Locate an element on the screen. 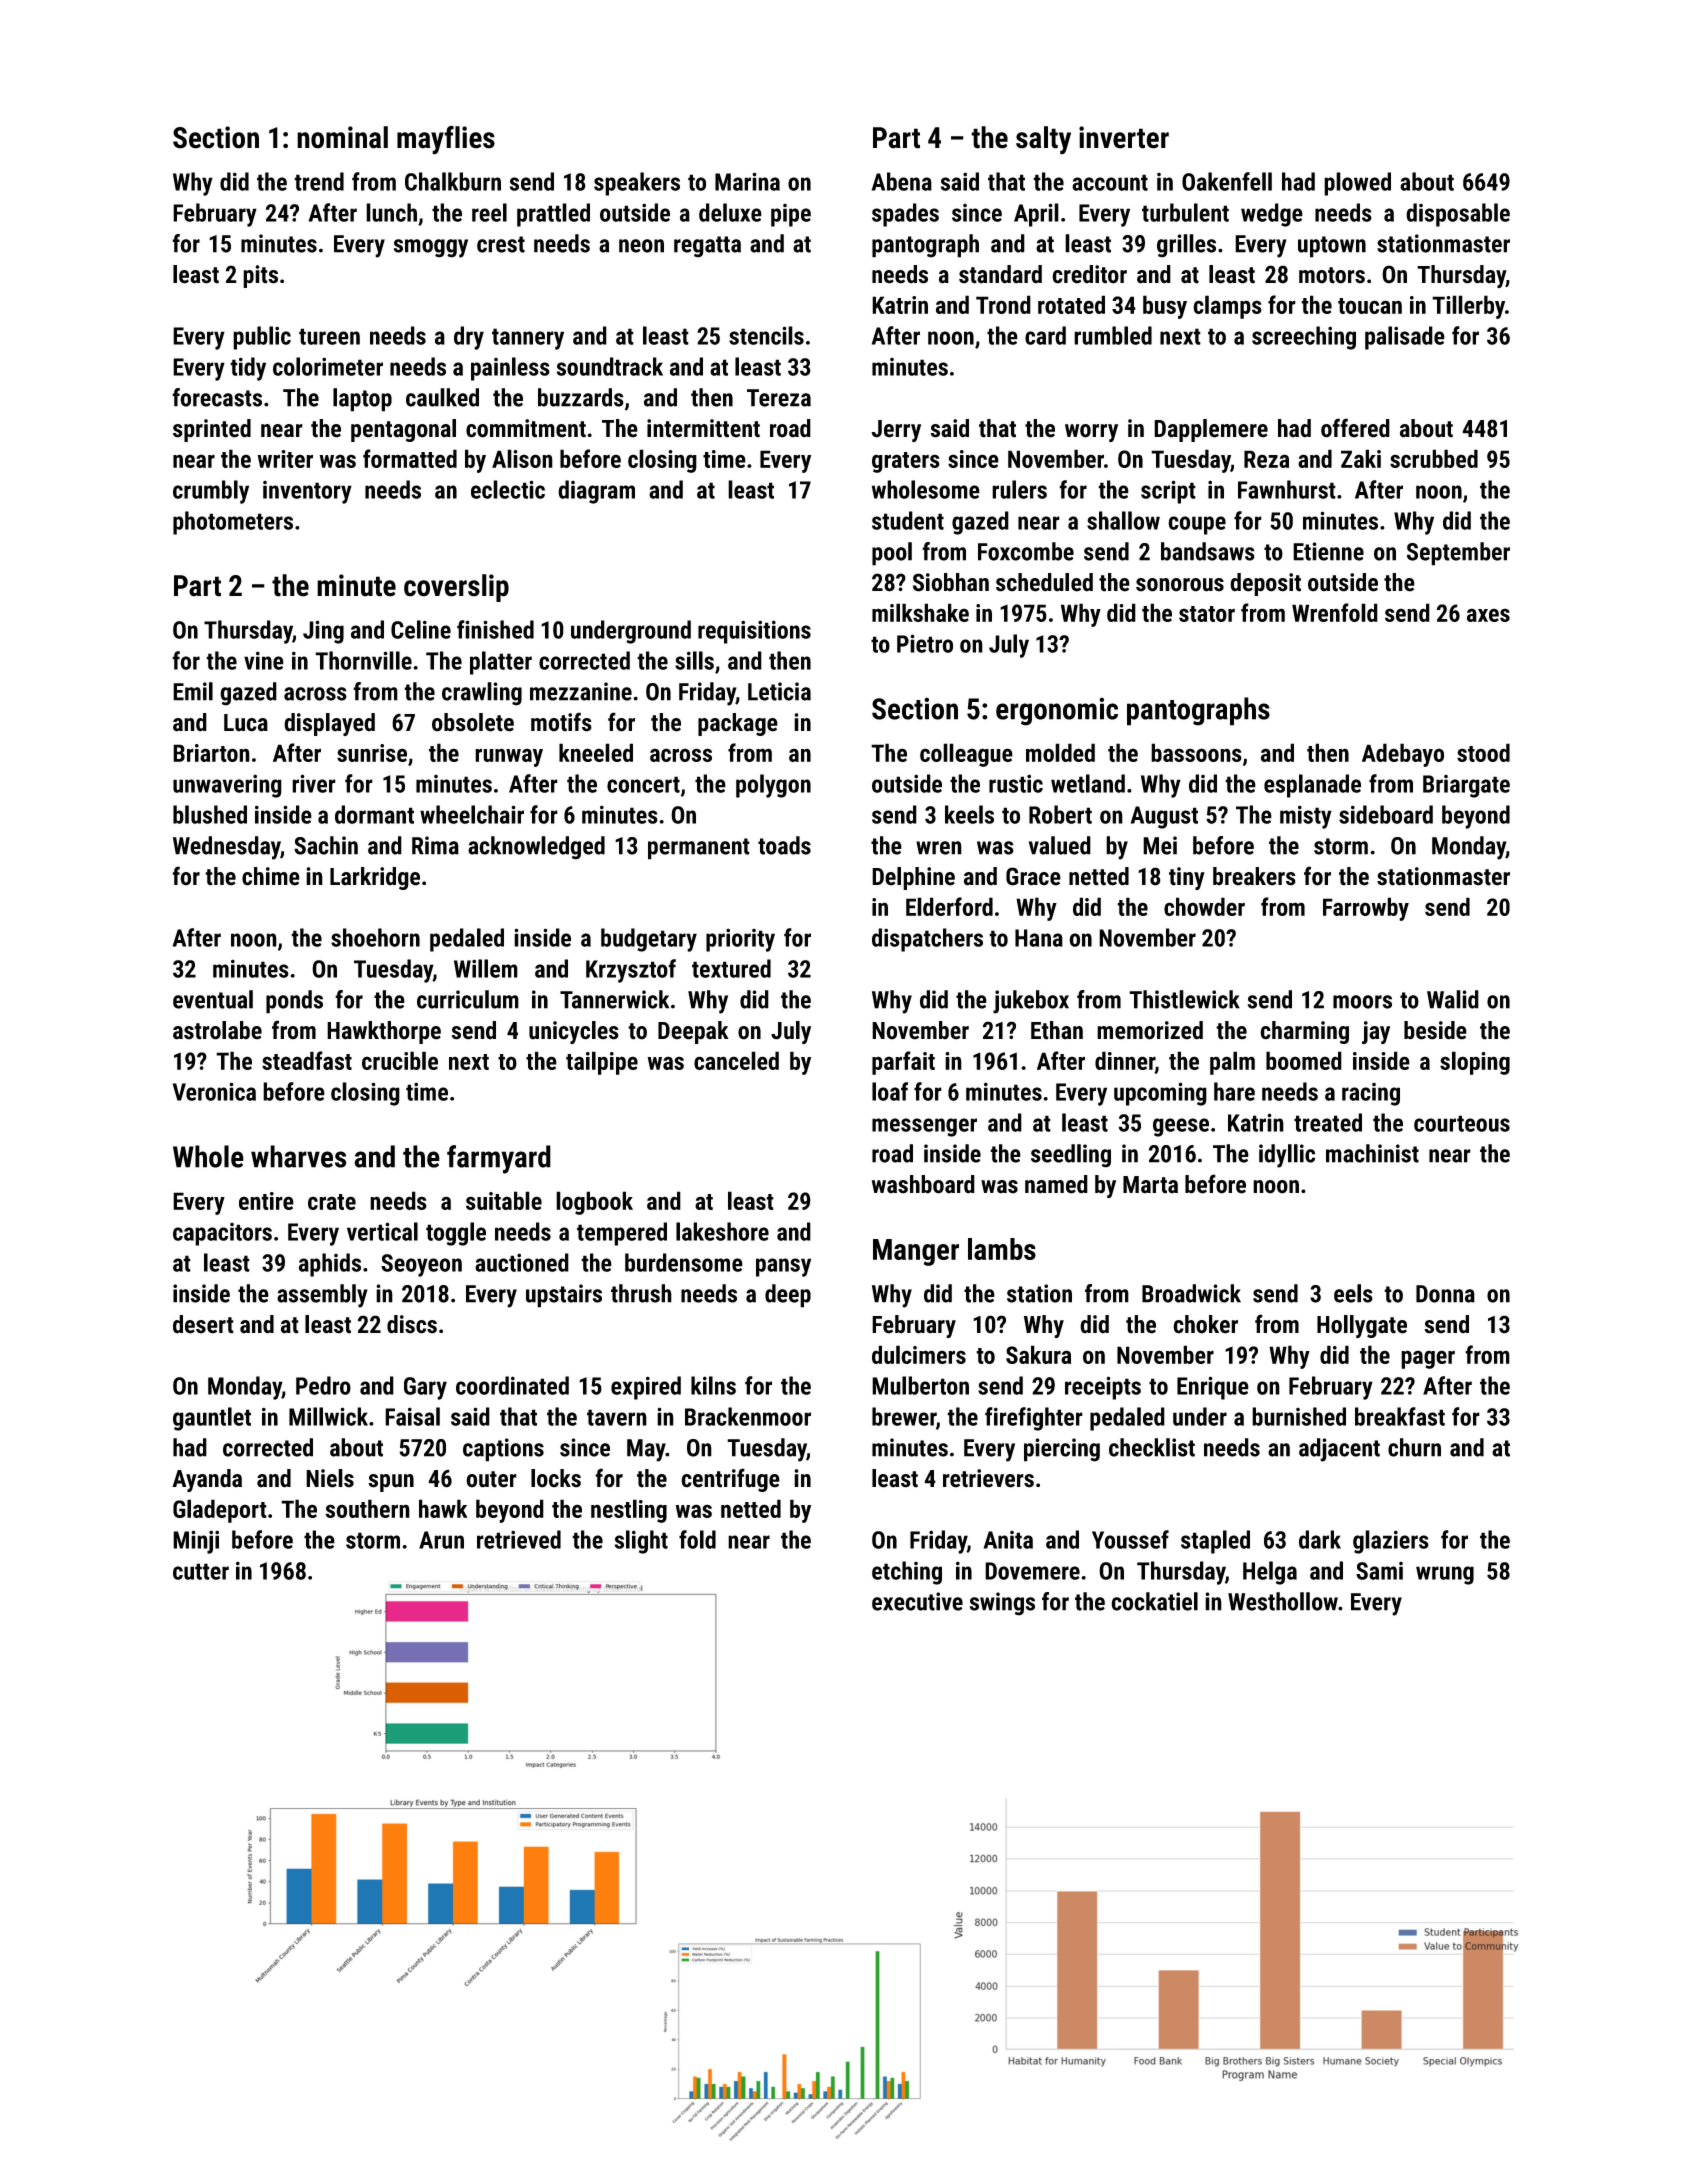 Image resolution: width=1683 pixels, height=2178 pixels. salty is located at coordinates (1043, 140).
